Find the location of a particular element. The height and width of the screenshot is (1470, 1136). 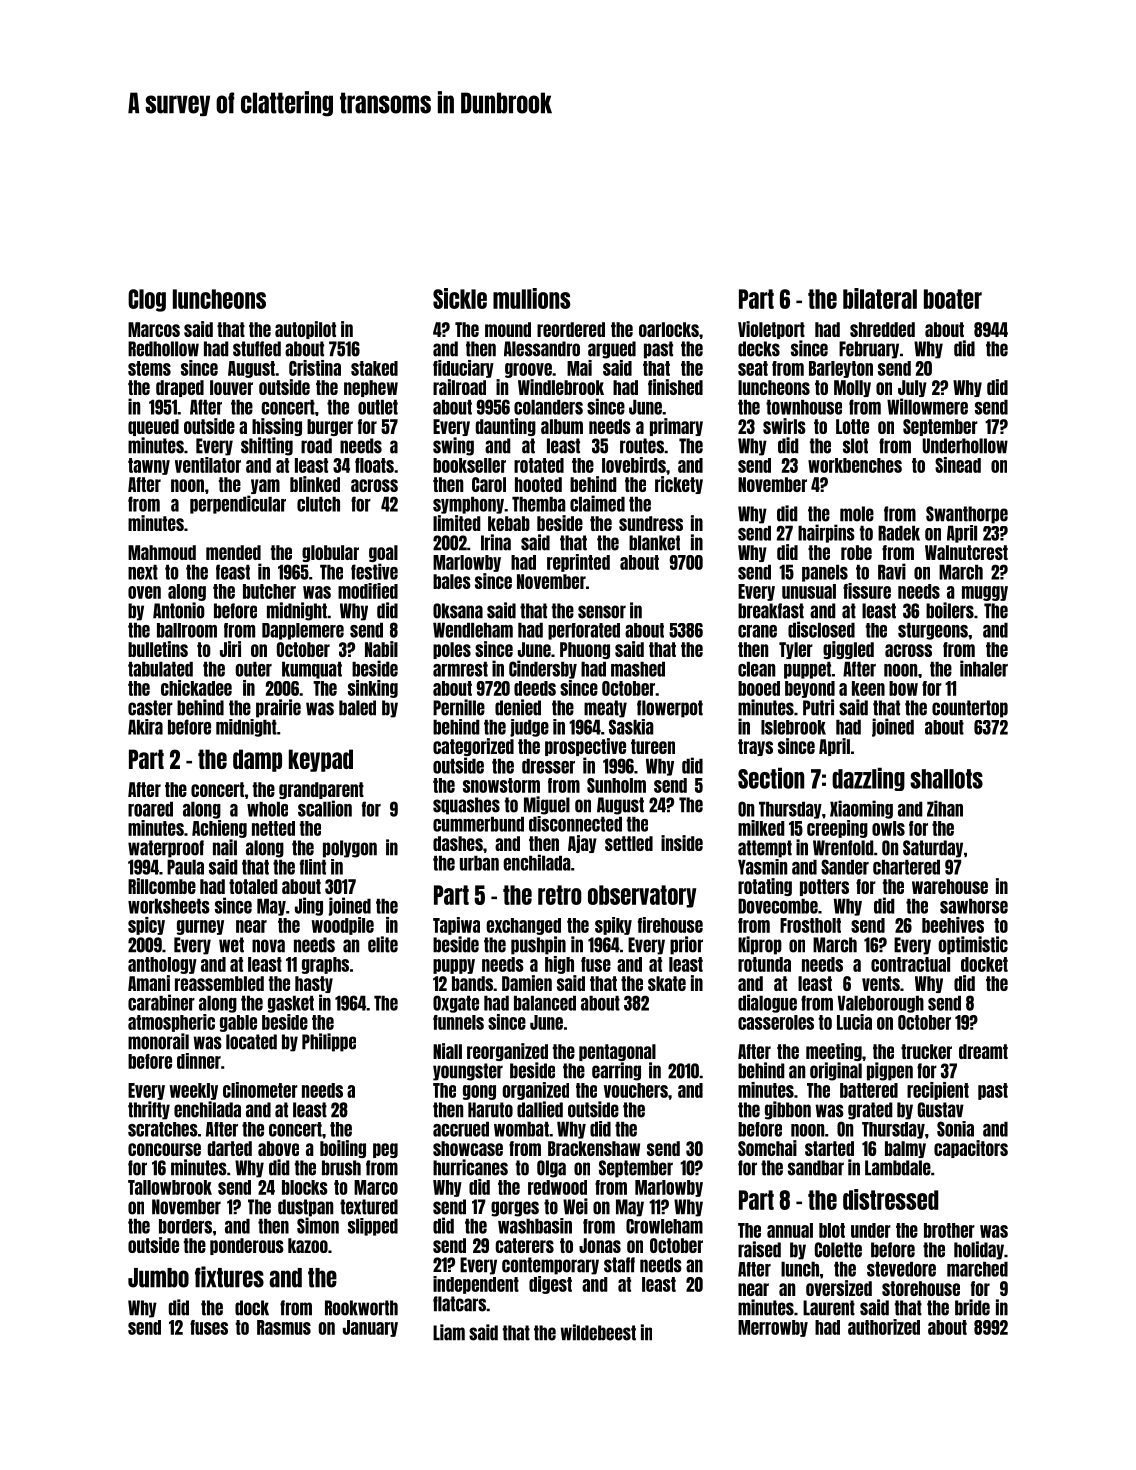

Lambdale is located at coordinates (898, 1168).
